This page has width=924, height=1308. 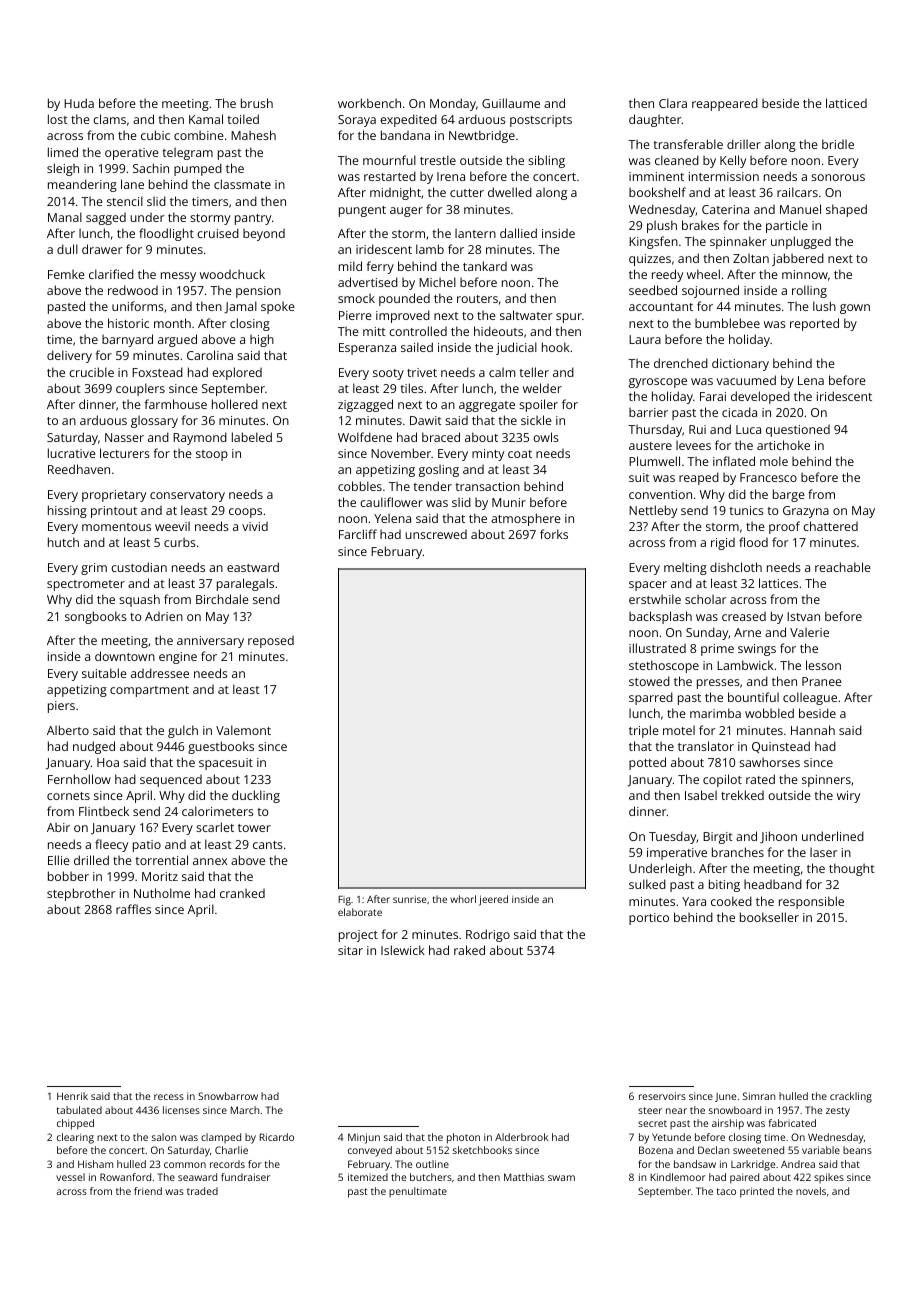 I want to click on high, so click(x=262, y=340).
